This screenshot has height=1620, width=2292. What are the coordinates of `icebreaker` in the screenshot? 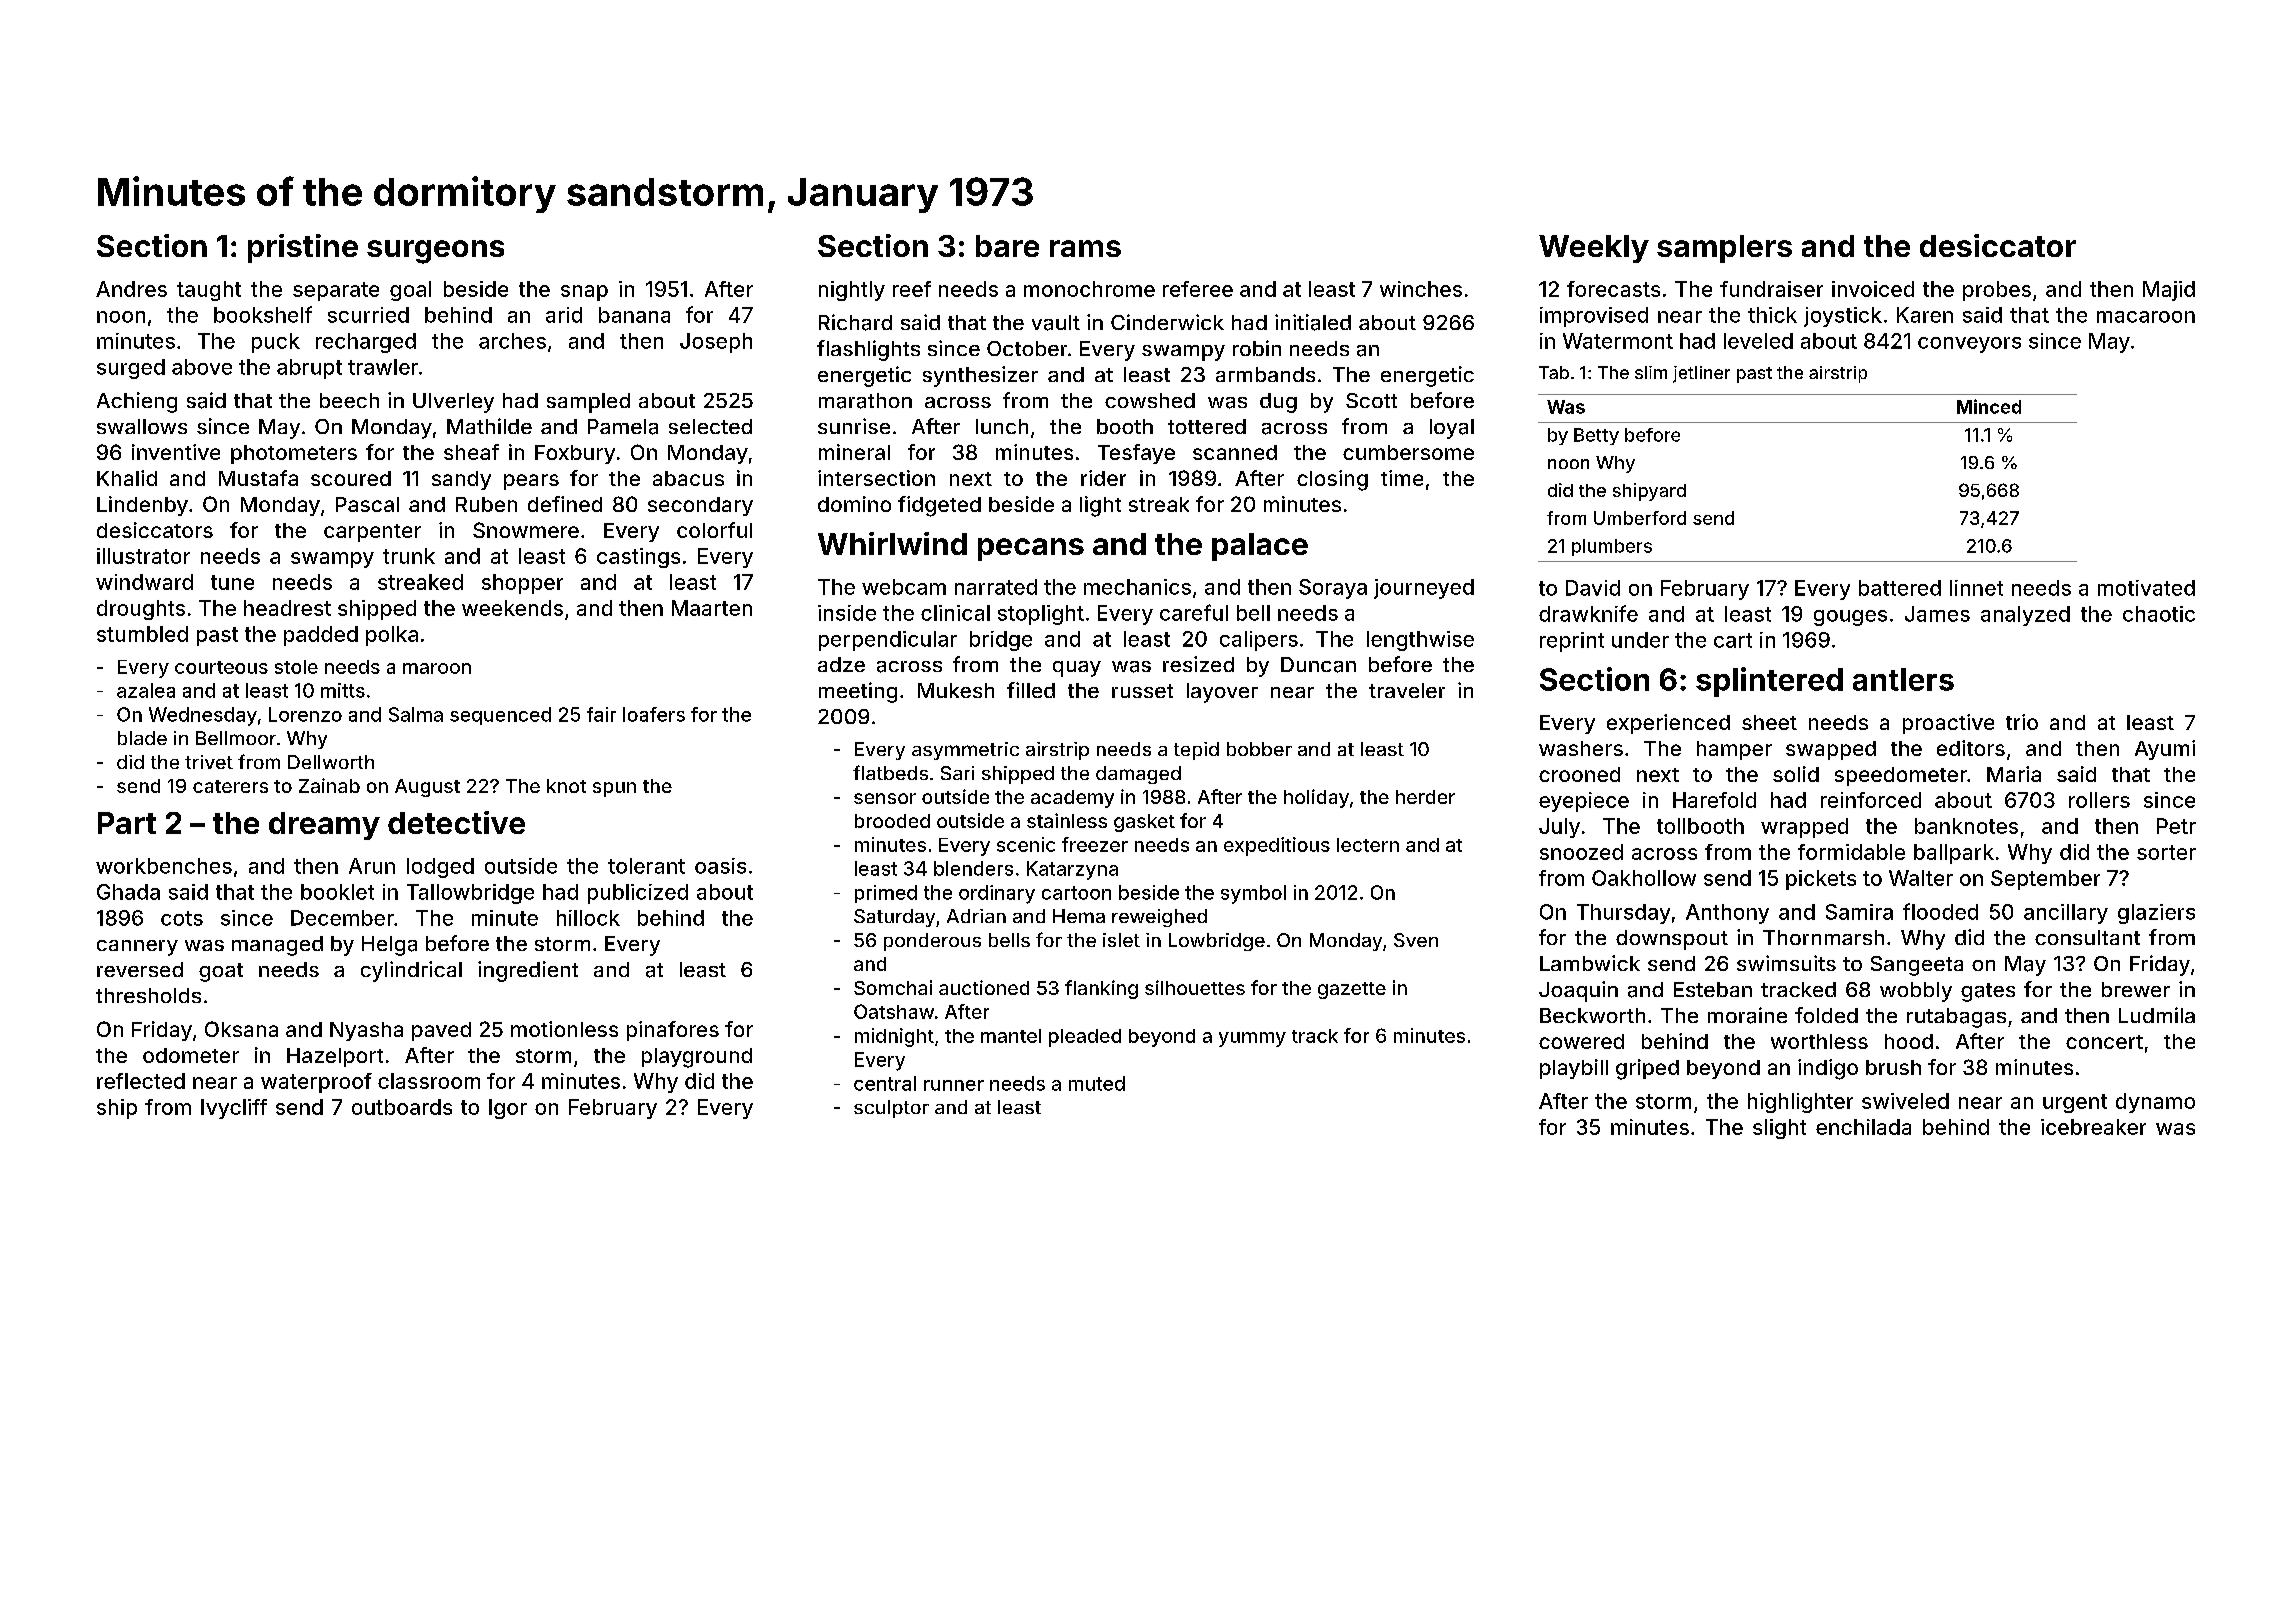 It's located at (2093, 1127).
